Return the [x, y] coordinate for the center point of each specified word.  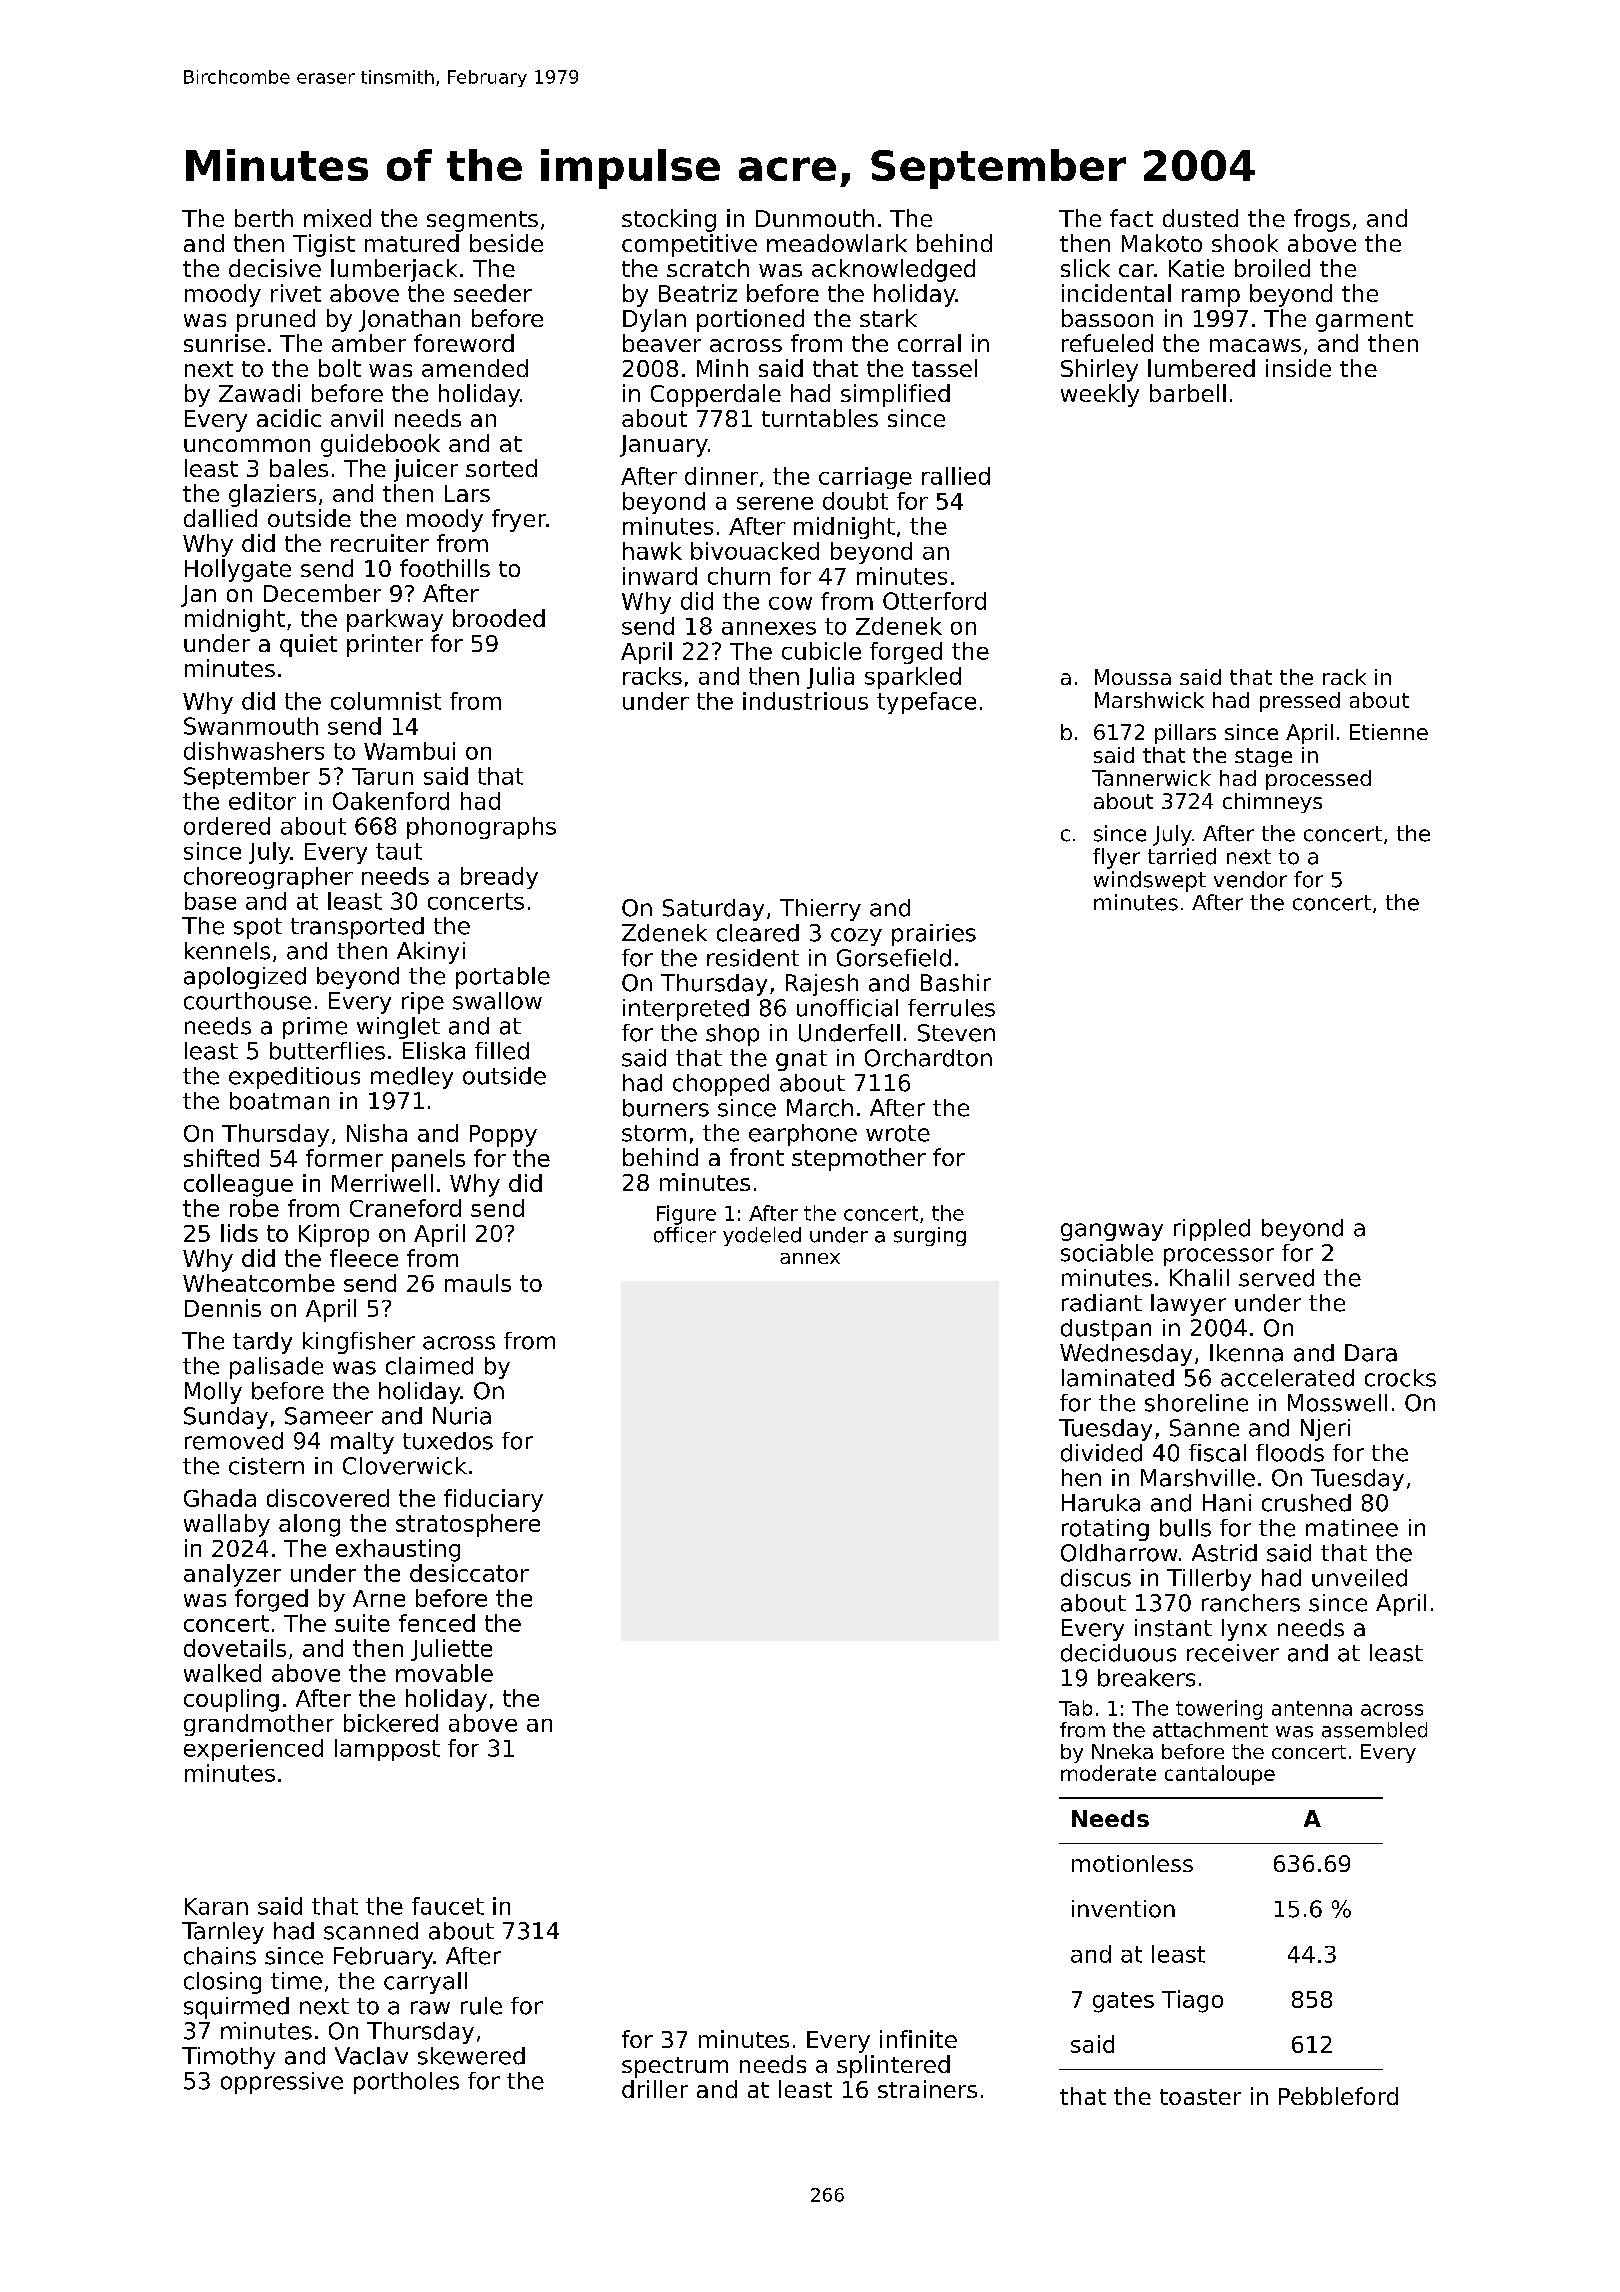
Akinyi [431, 953]
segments [482, 221]
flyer [1116, 858]
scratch [708, 268]
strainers [927, 2089]
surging [930, 1236]
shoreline [1196, 1403]
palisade [276, 1368]
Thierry [820, 910]
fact [1131, 218]
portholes [406, 2083]
